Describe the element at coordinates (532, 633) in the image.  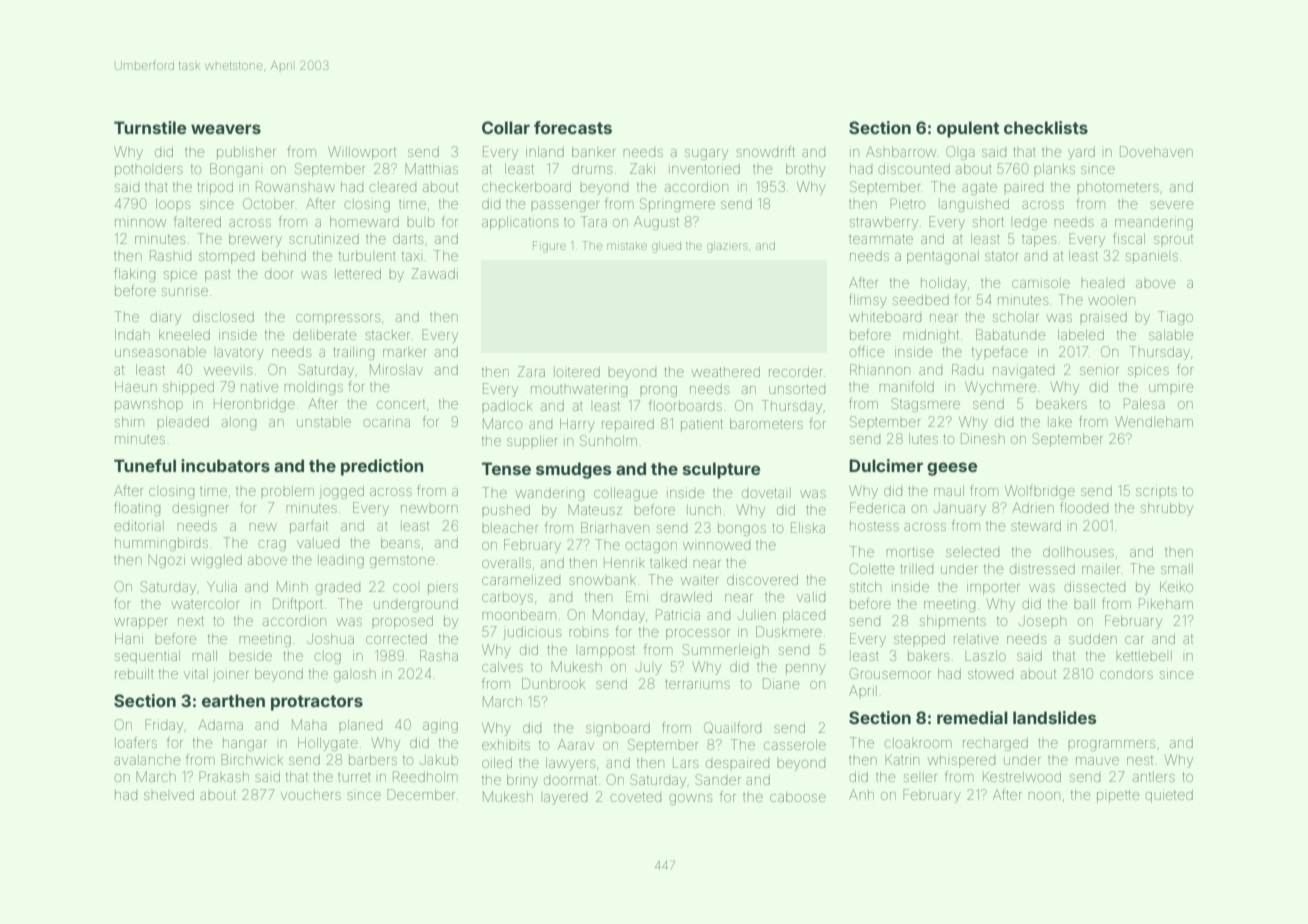
I see `judicious` at that location.
